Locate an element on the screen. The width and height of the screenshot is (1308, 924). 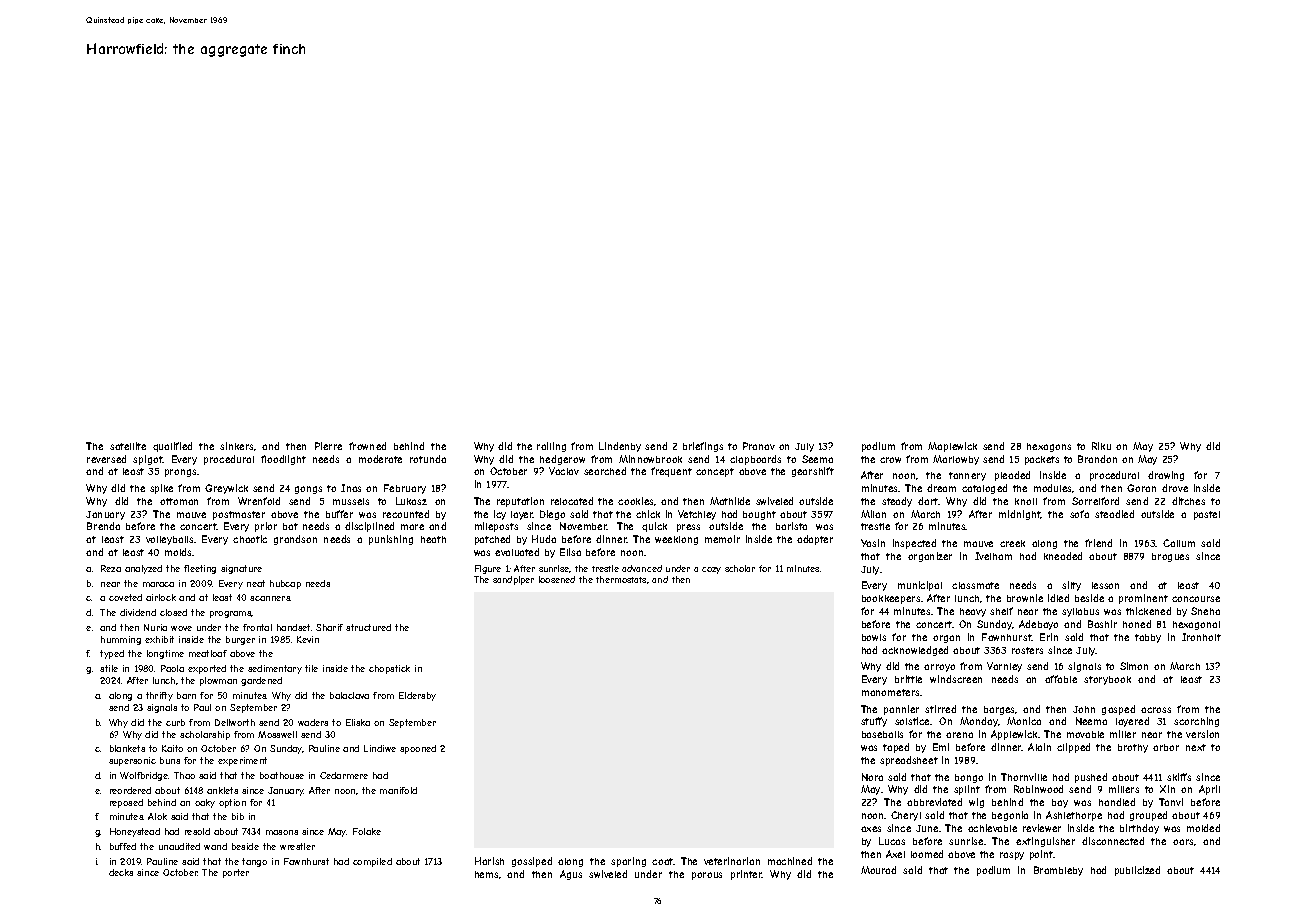
curb is located at coordinates (175, 722).
